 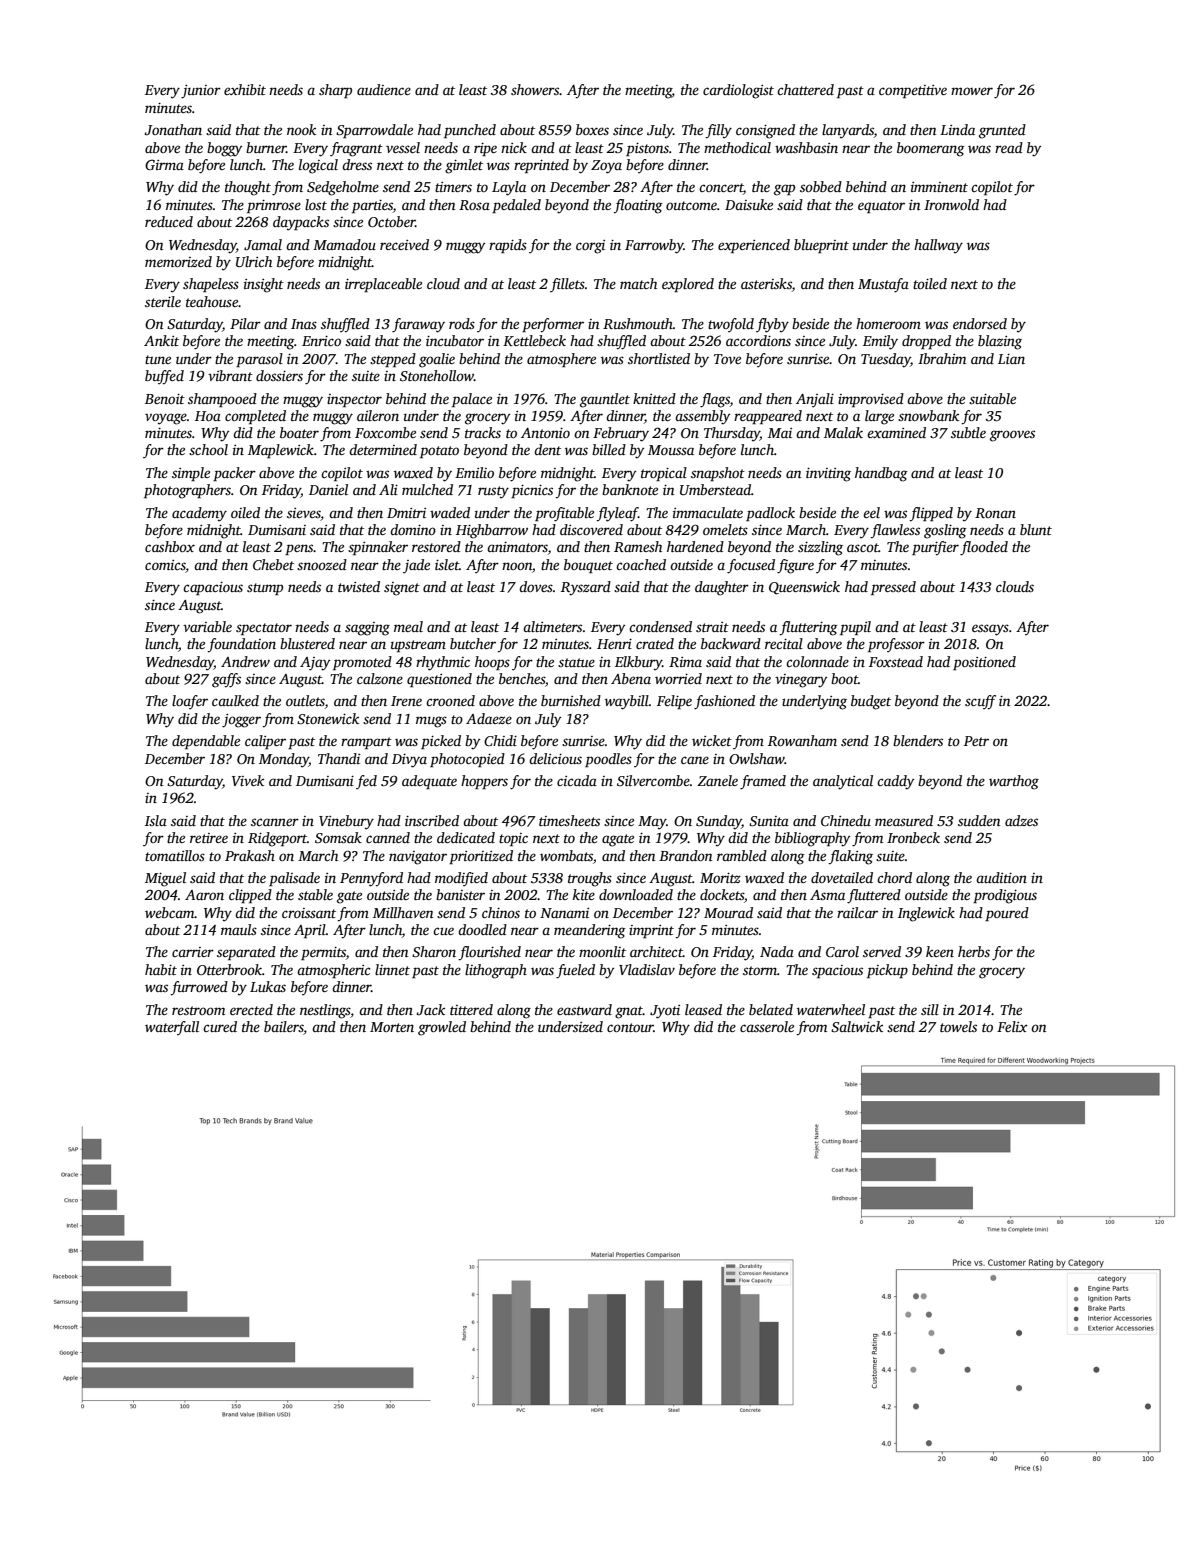 I want to click on thought, so click(x=248, y=188).
